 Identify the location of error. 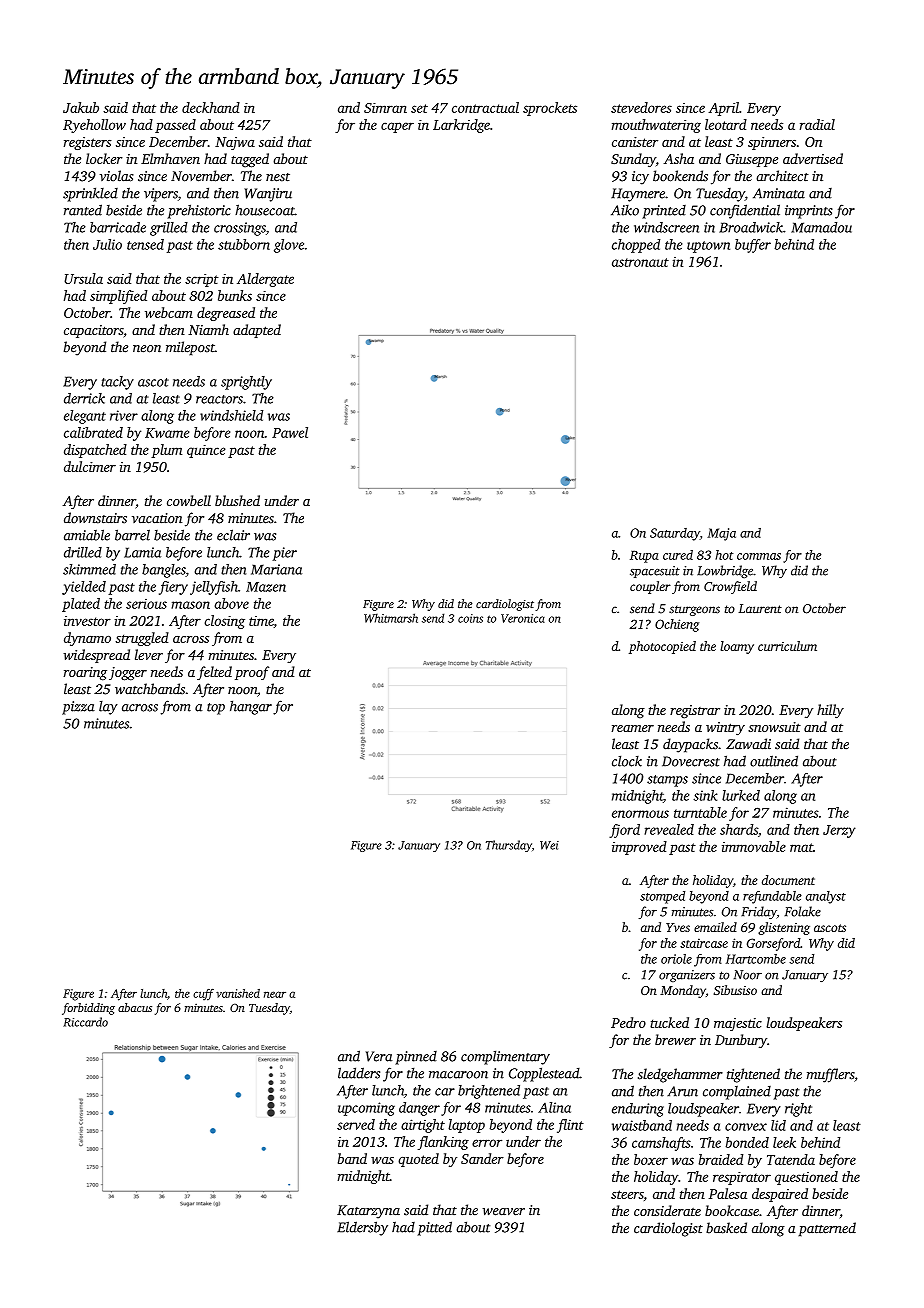
(487, 1143).
